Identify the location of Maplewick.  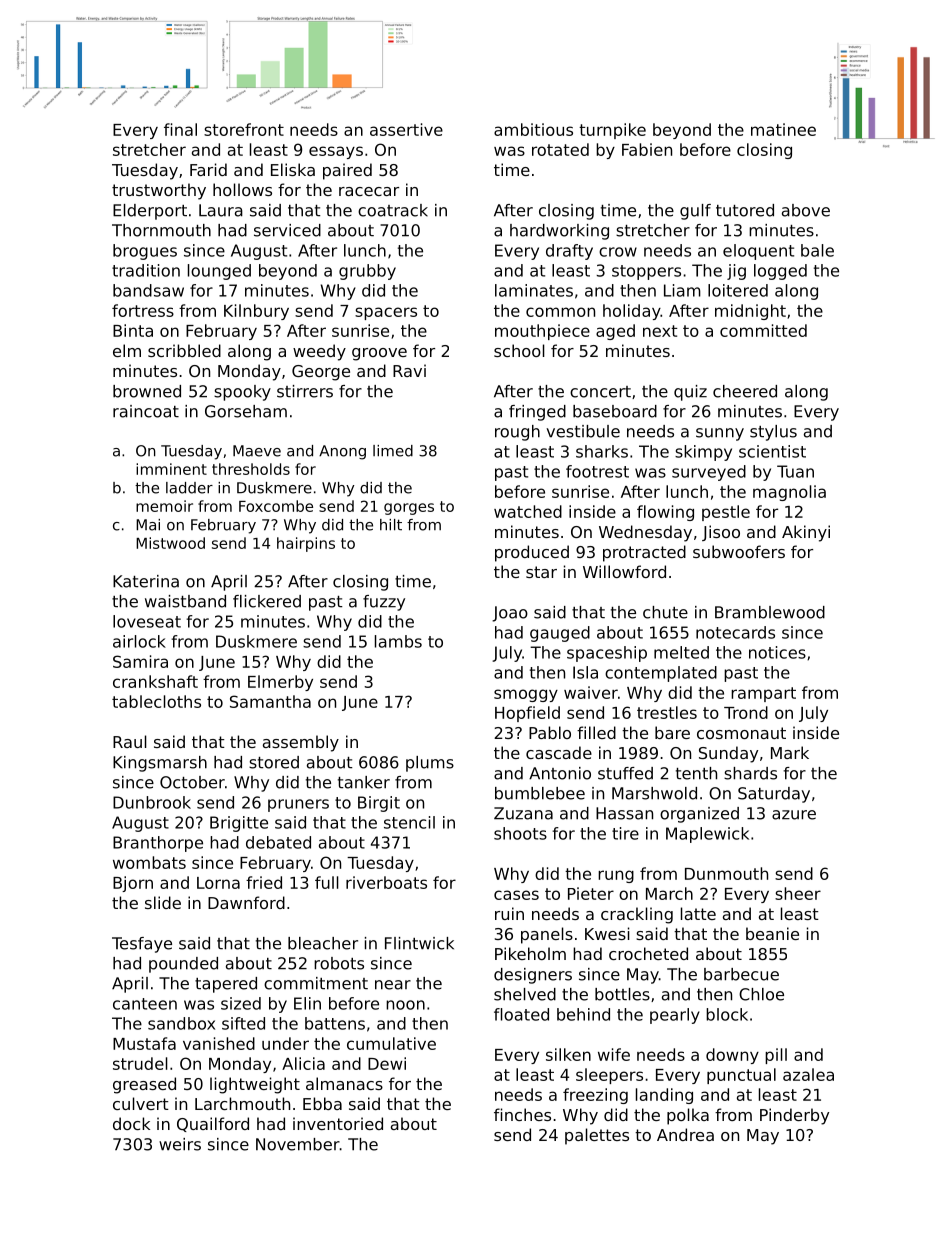
(707, 835).
